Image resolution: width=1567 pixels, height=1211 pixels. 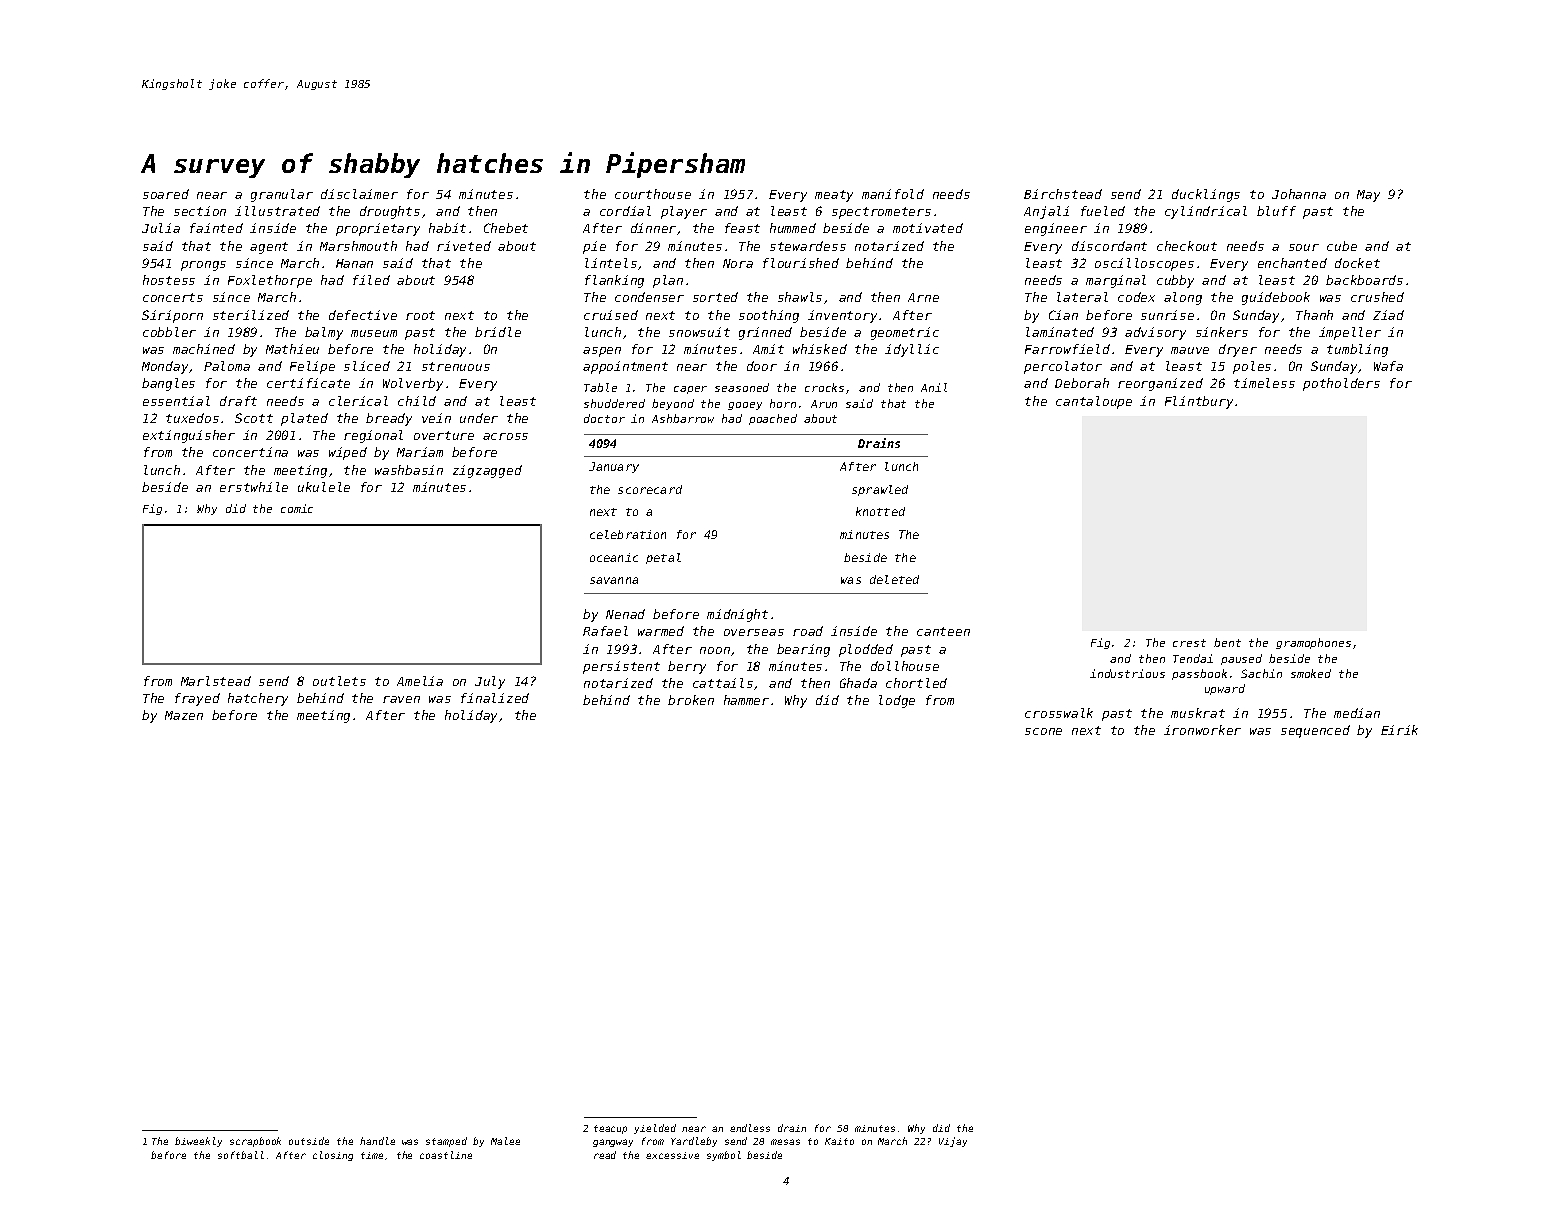 What do you see at coordinates (893, 194) in the page?
I see `manifold` at bounding box center [893, 194].
